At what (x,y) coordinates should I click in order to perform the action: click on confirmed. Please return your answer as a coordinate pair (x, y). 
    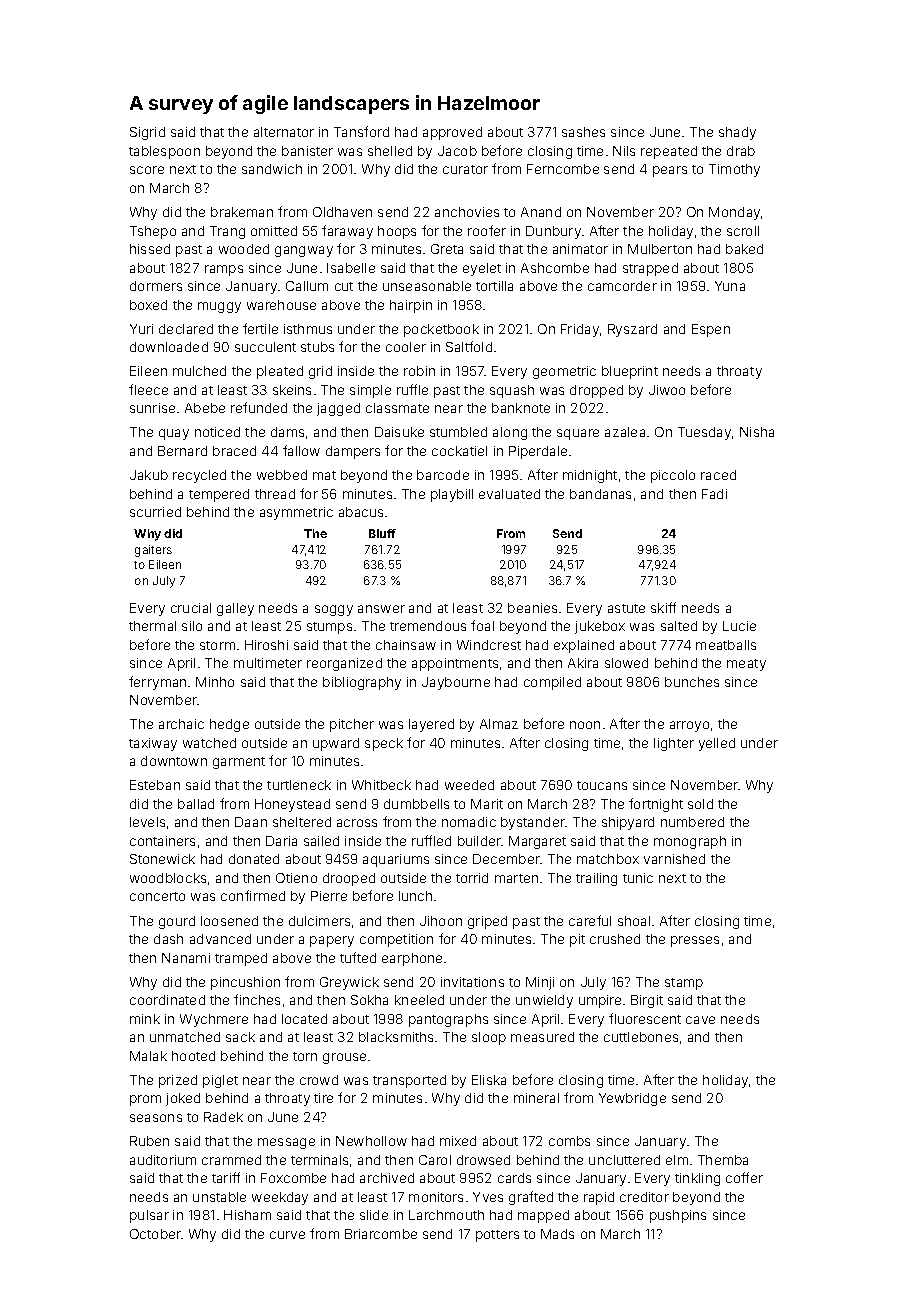
    Looking at the image, I should click on (253, 895).
